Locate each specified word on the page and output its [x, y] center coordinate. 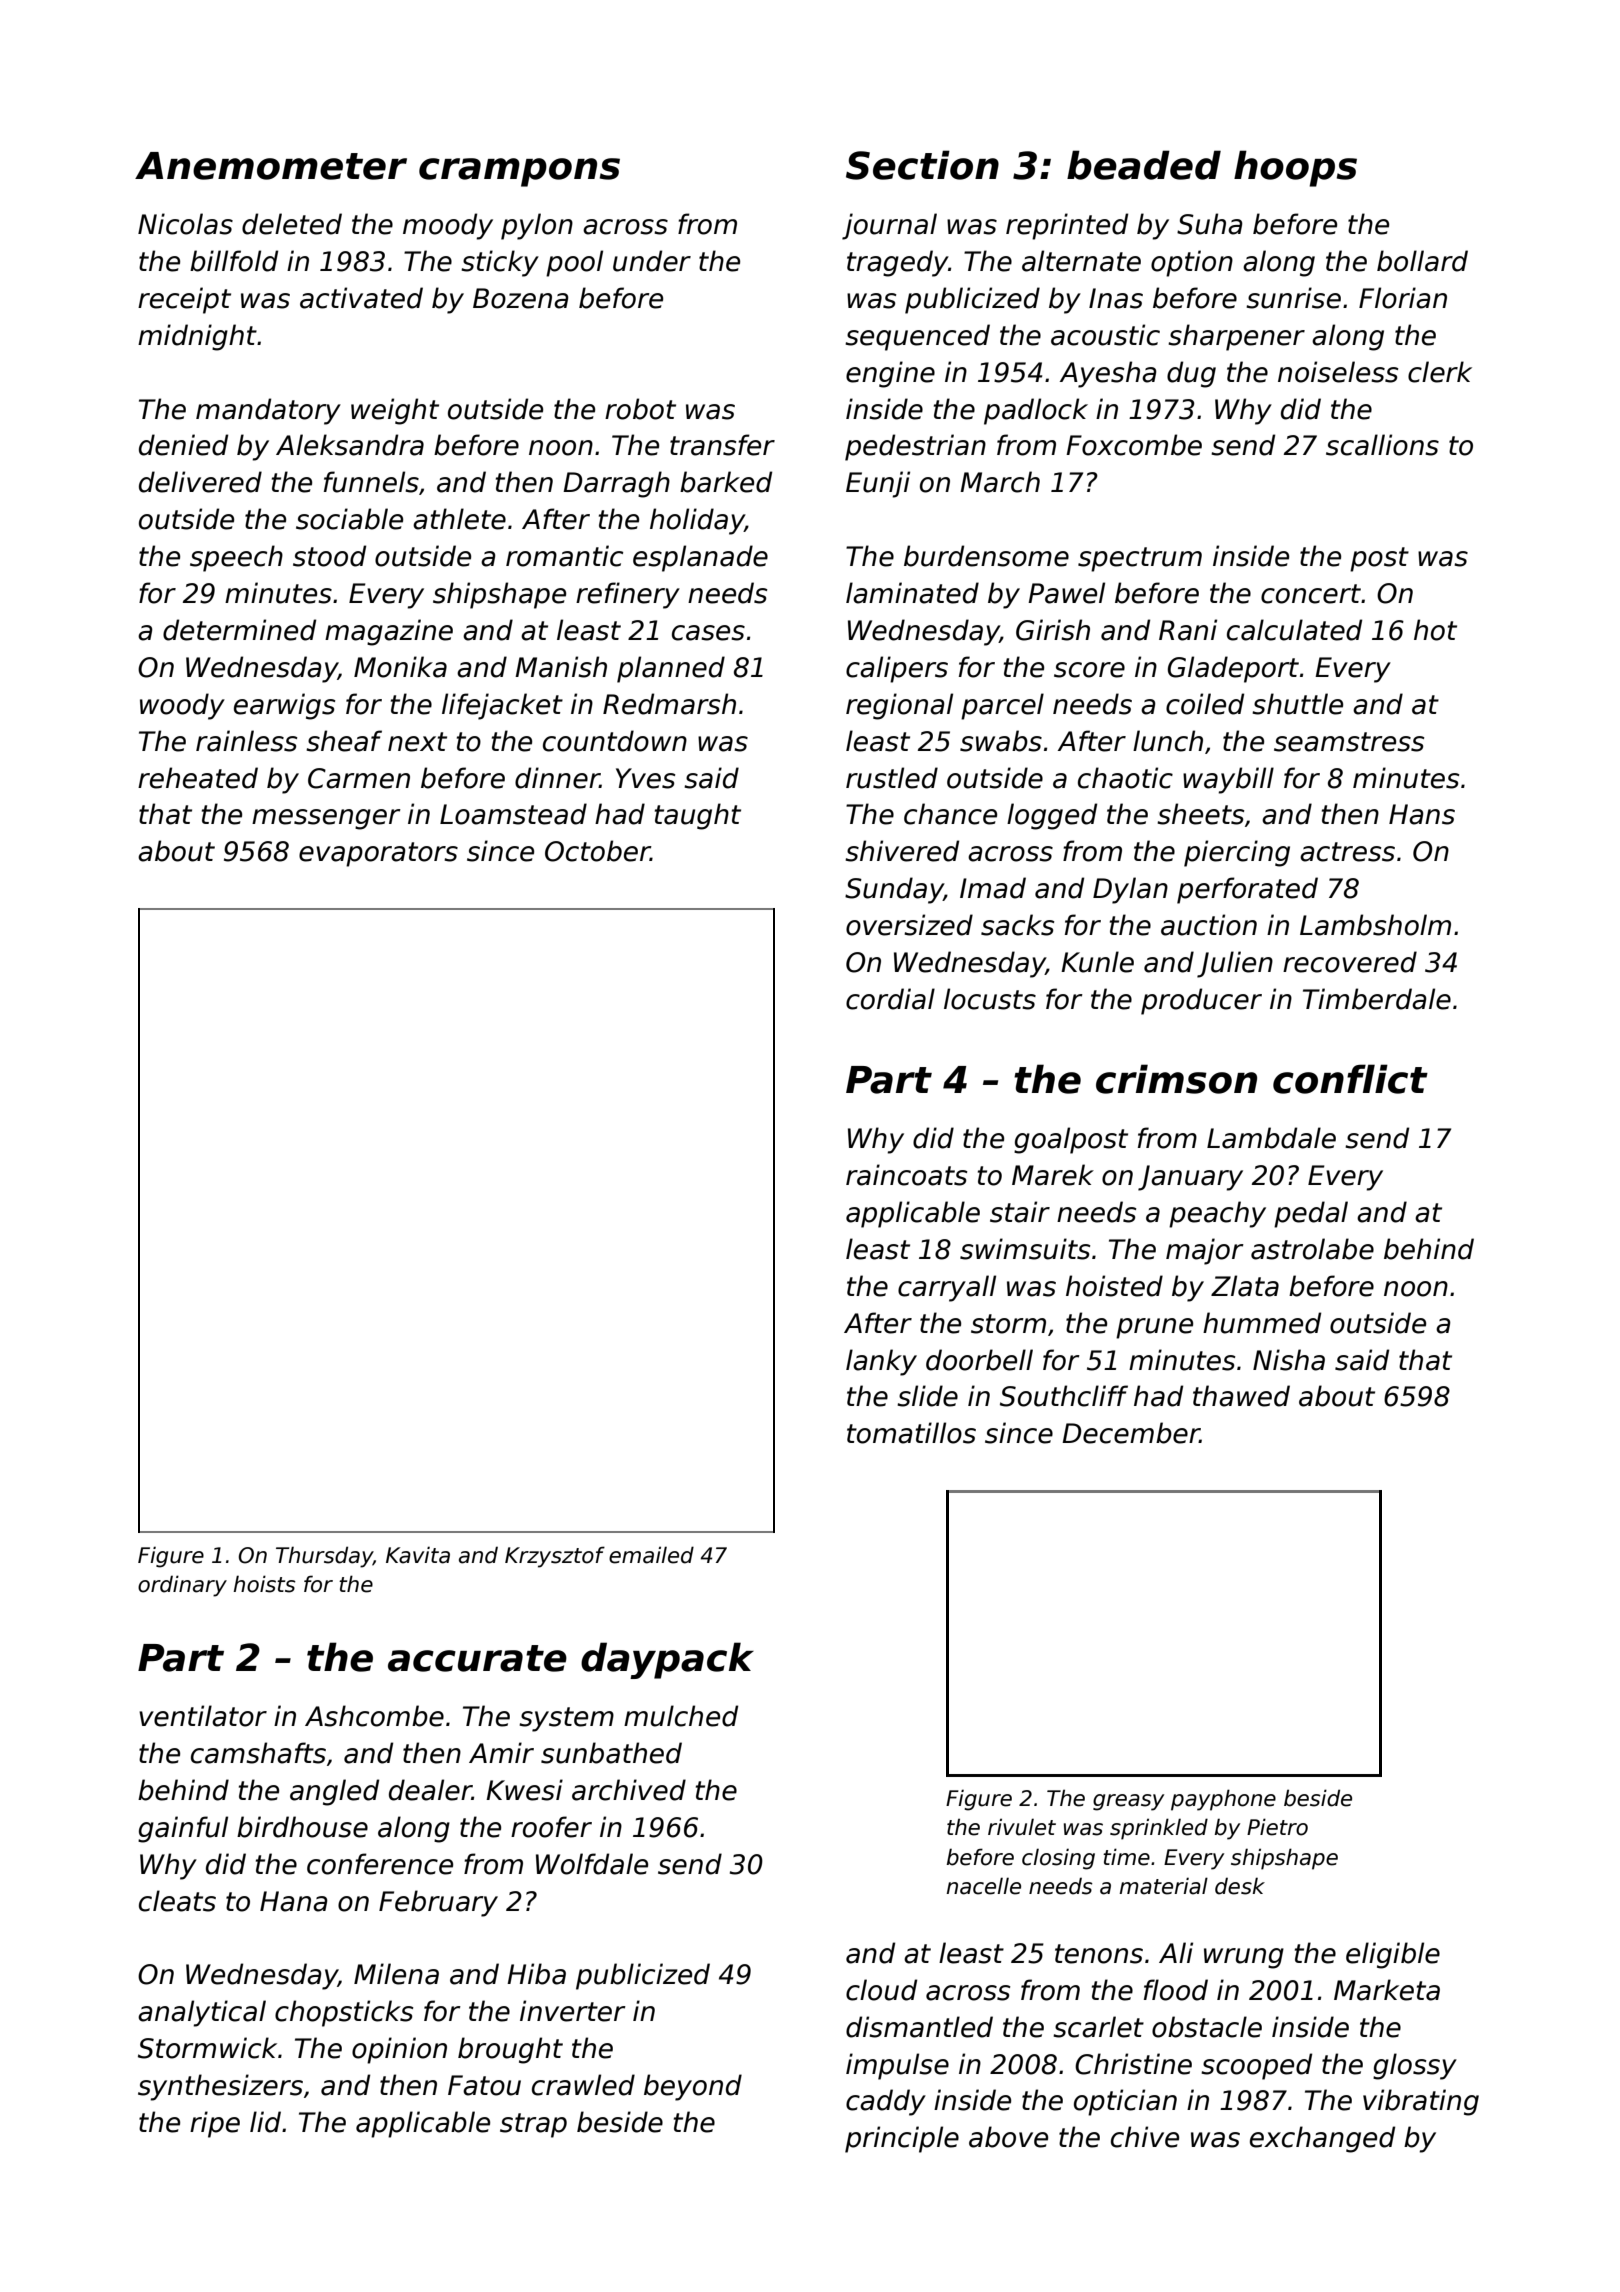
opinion [399, 2050]
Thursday [324, 1557]
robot [640, 409]
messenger [326, 819]
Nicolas [185, 224]
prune [1154, 1328]
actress [1347, 852]
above [1008, 2137]
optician [1125, 2102]
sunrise [1293, 298]
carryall [947, 1288]
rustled [892, 778]
